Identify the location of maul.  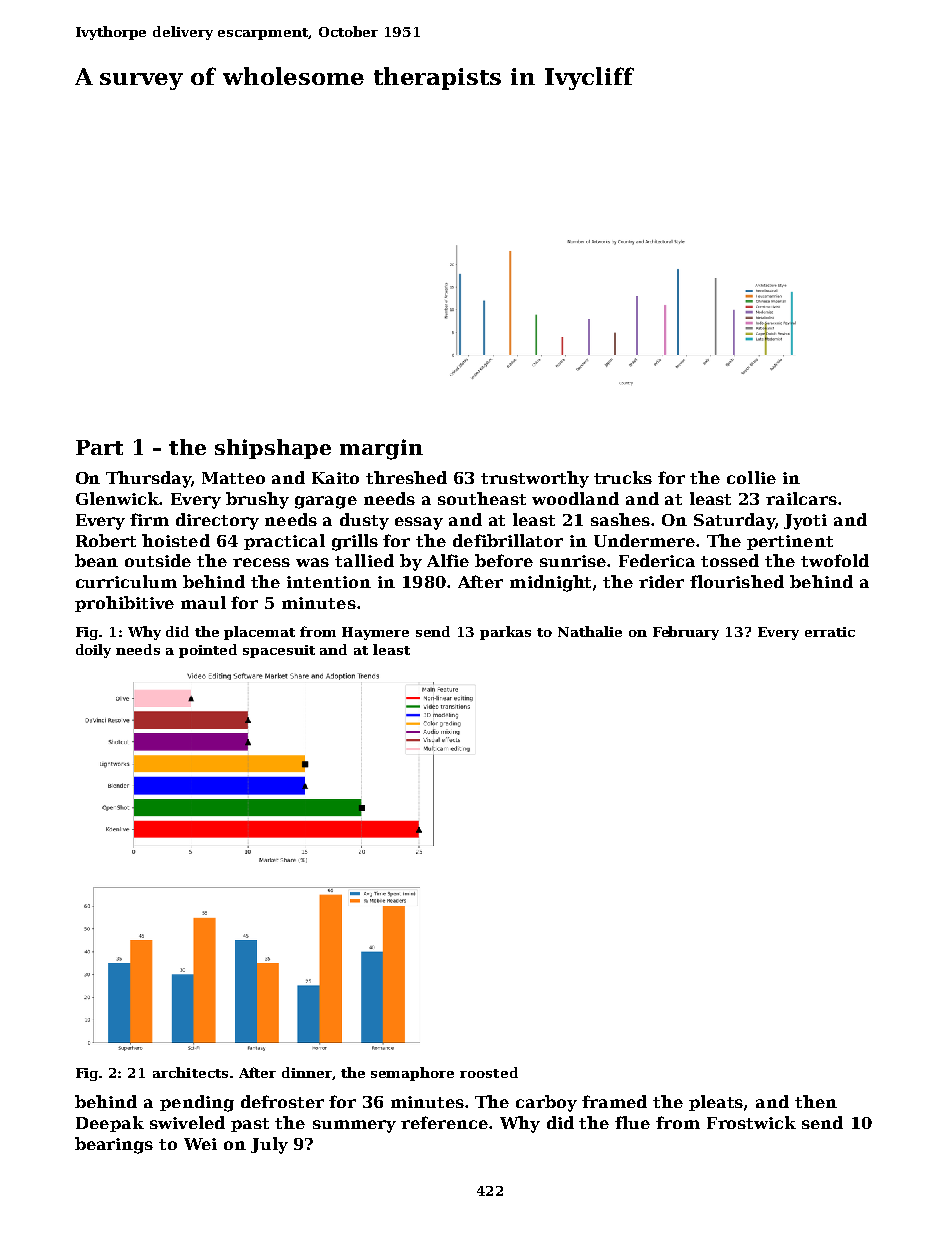
(203, 602).
